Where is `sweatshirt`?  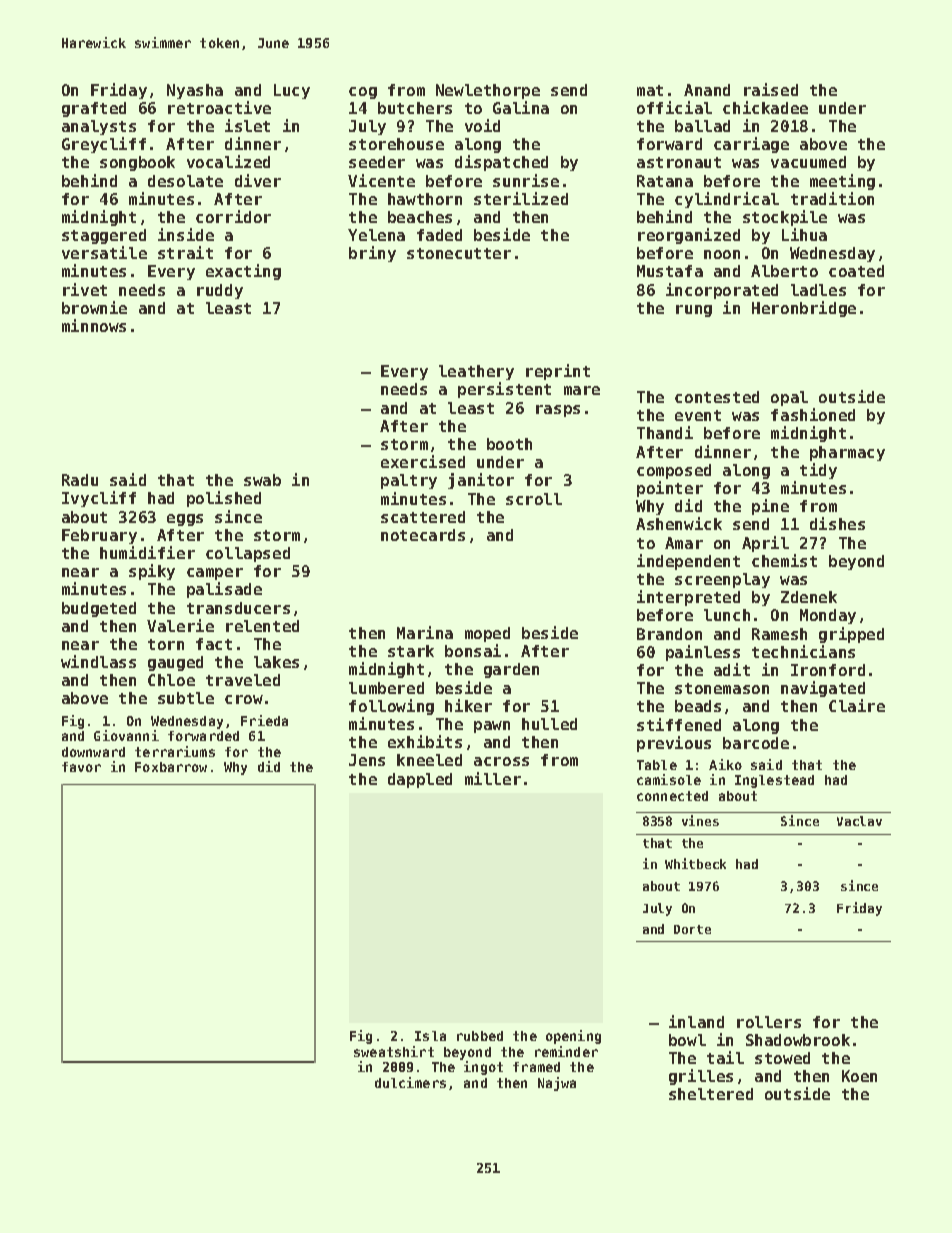
sweatshirt is located at coordinates (394, 1051).
